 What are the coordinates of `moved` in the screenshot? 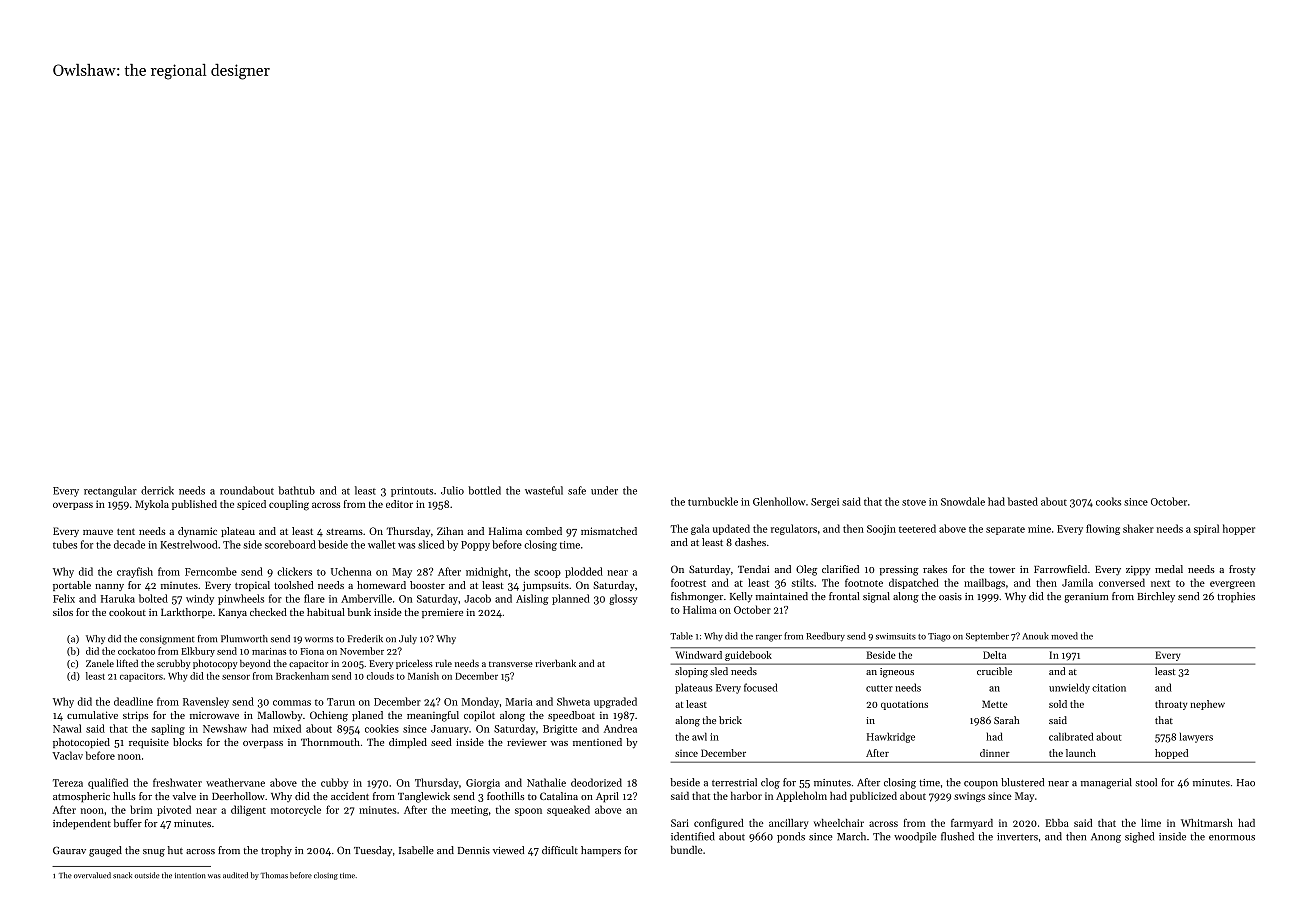 It's located at (1064, 636).
